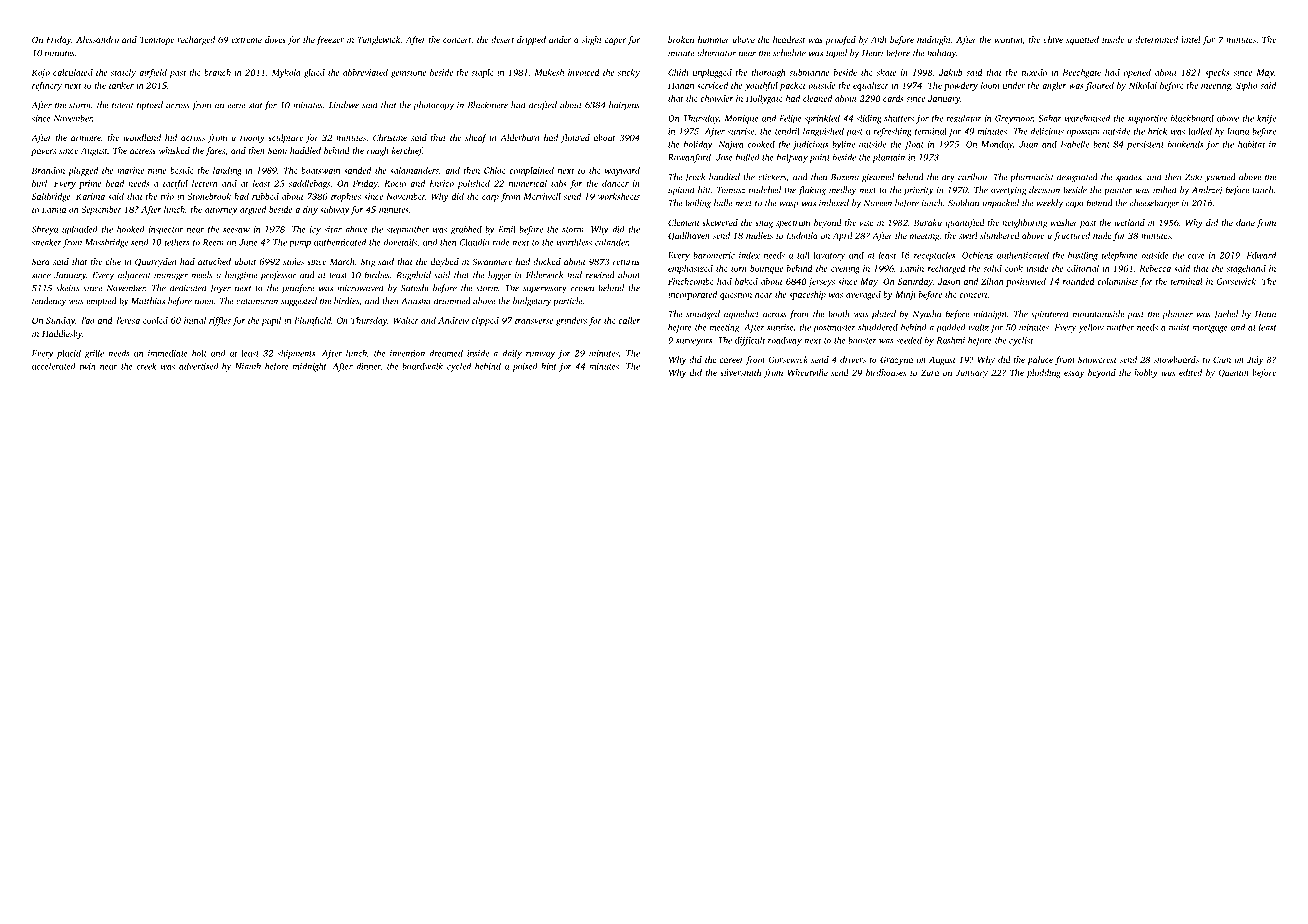 This image has height=924, width=1308. I want to click on baked, so click(746, 281).
